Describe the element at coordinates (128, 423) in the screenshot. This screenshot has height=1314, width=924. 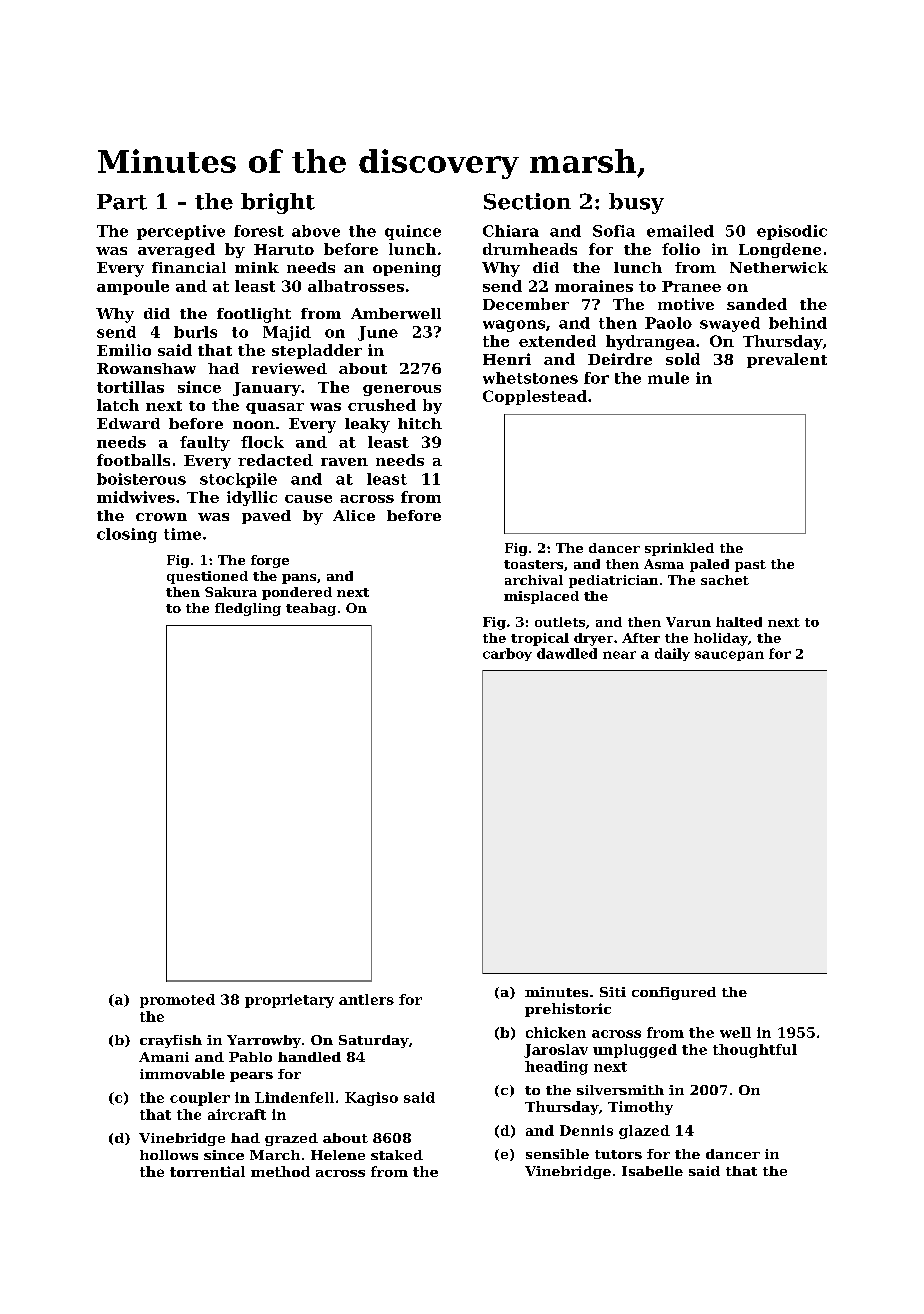
I see `Edward` at that location.
